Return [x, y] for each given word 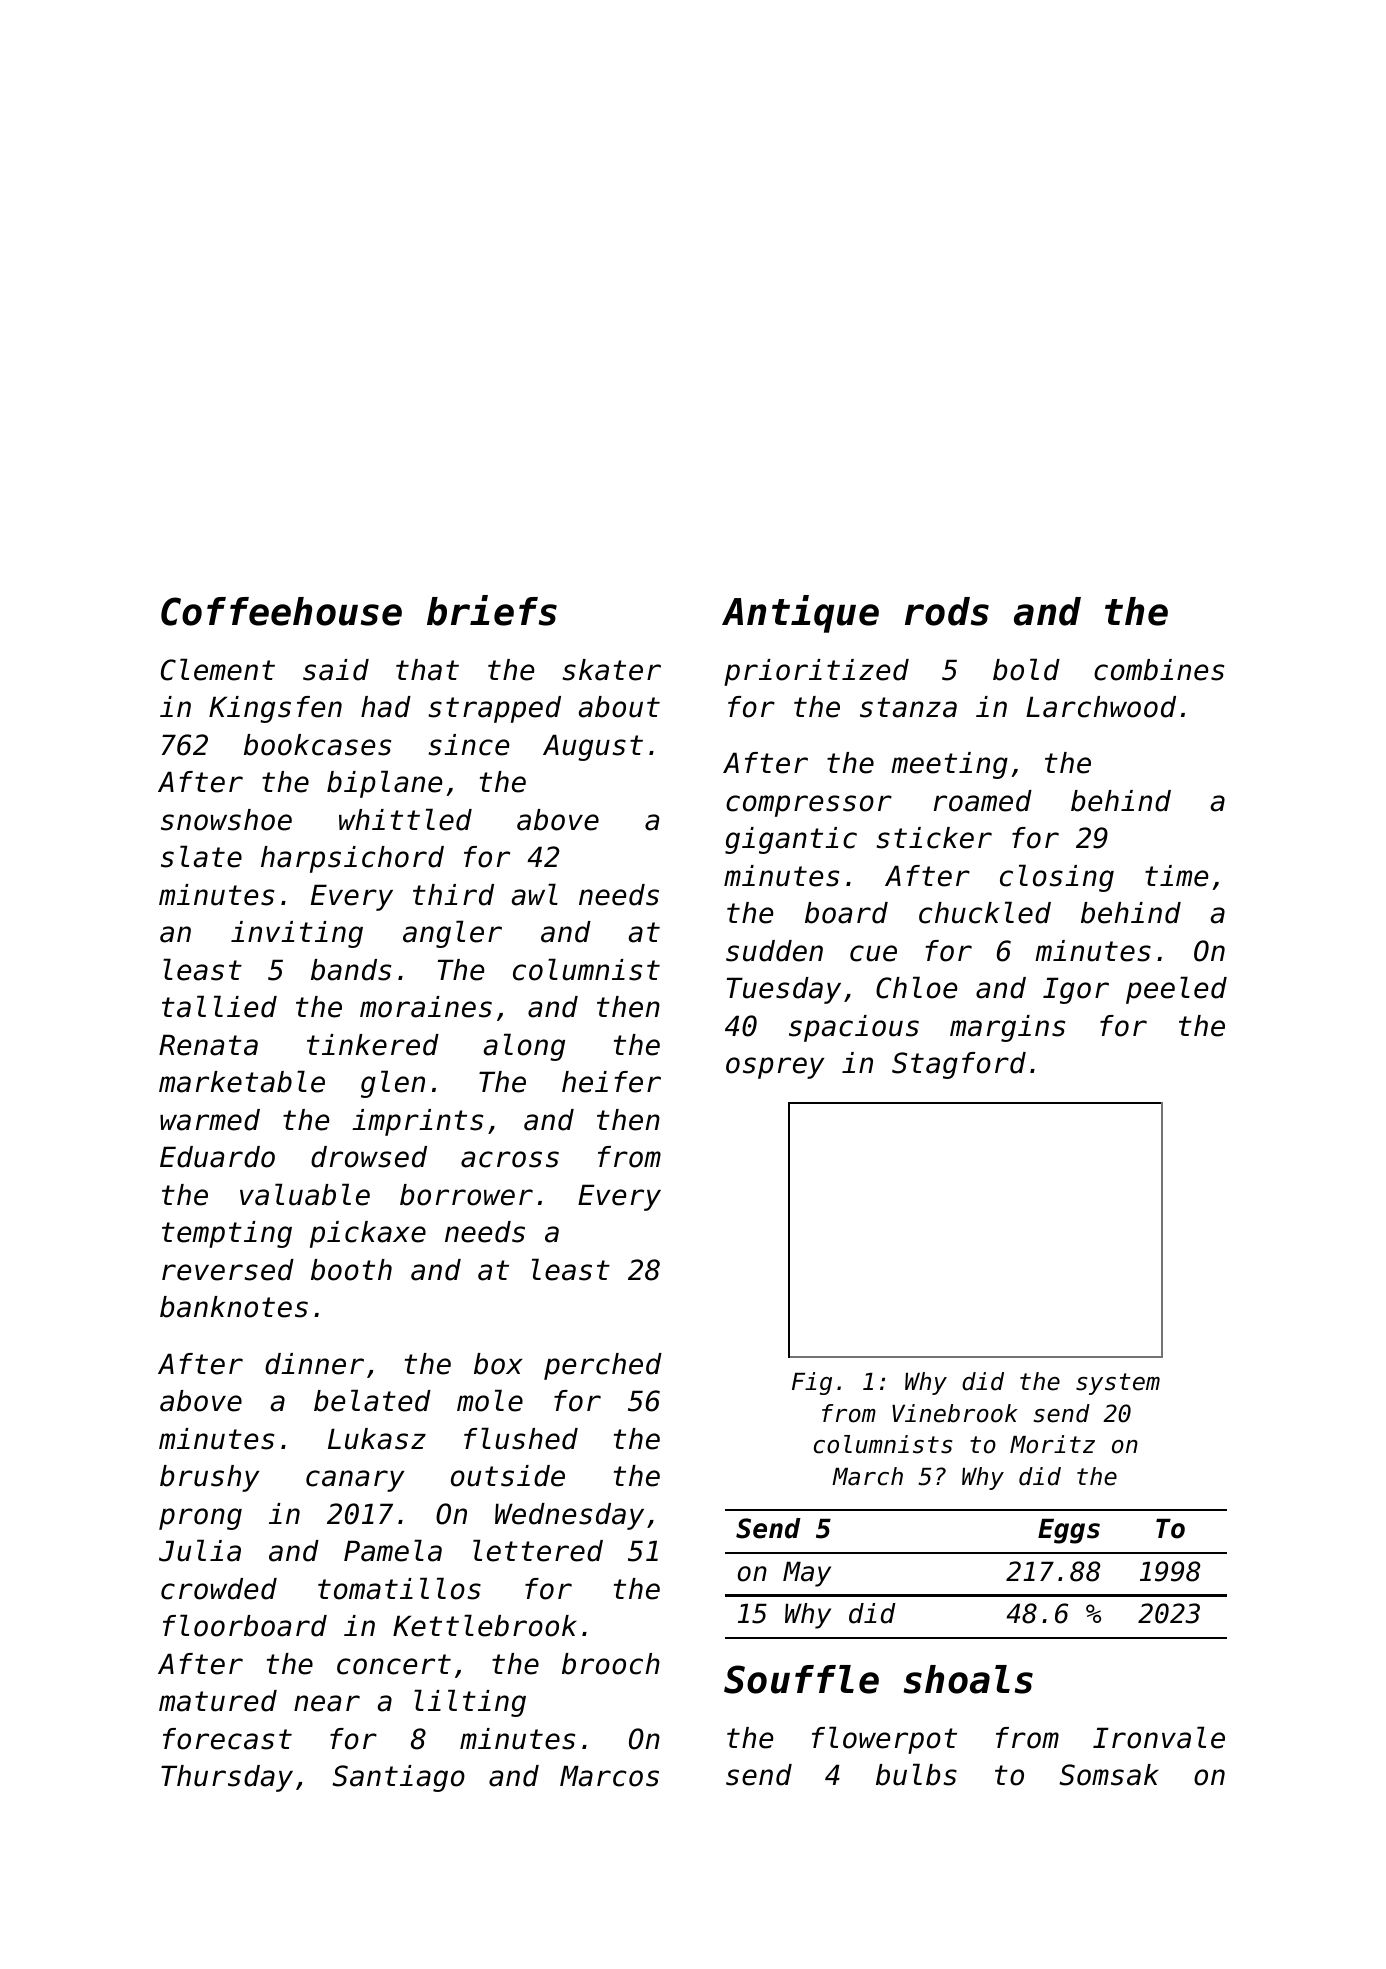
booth [351, 1270]
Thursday [227, 1778]
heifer [611, 1082]
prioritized [816, 672]
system [1118, 1384]
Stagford [959, 1065]
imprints [417, 1122]
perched [603, 1366]
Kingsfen [275, 709]
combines [1159, 670]
